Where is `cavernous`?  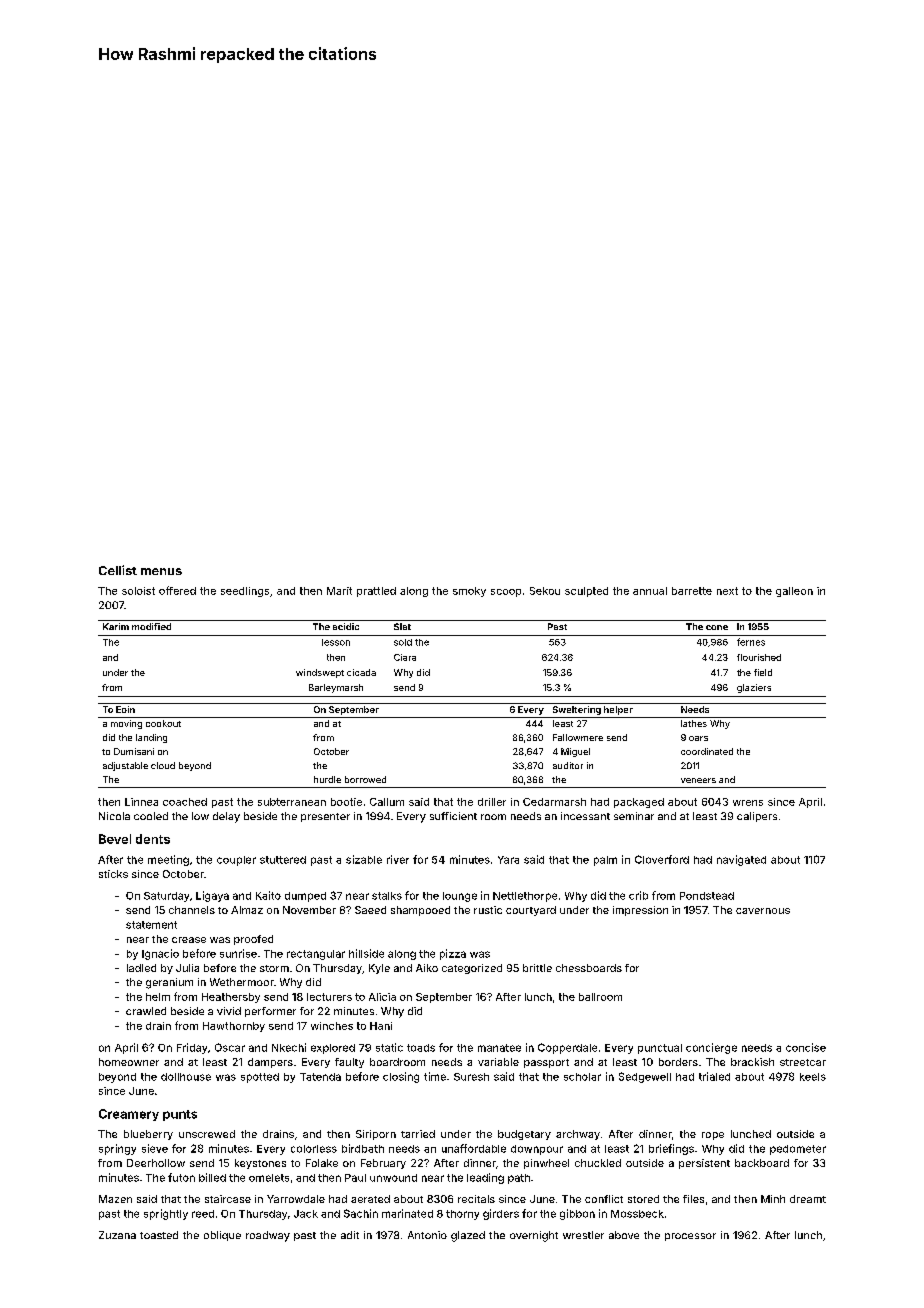
cavernous is located at coordinates (763, 911).
